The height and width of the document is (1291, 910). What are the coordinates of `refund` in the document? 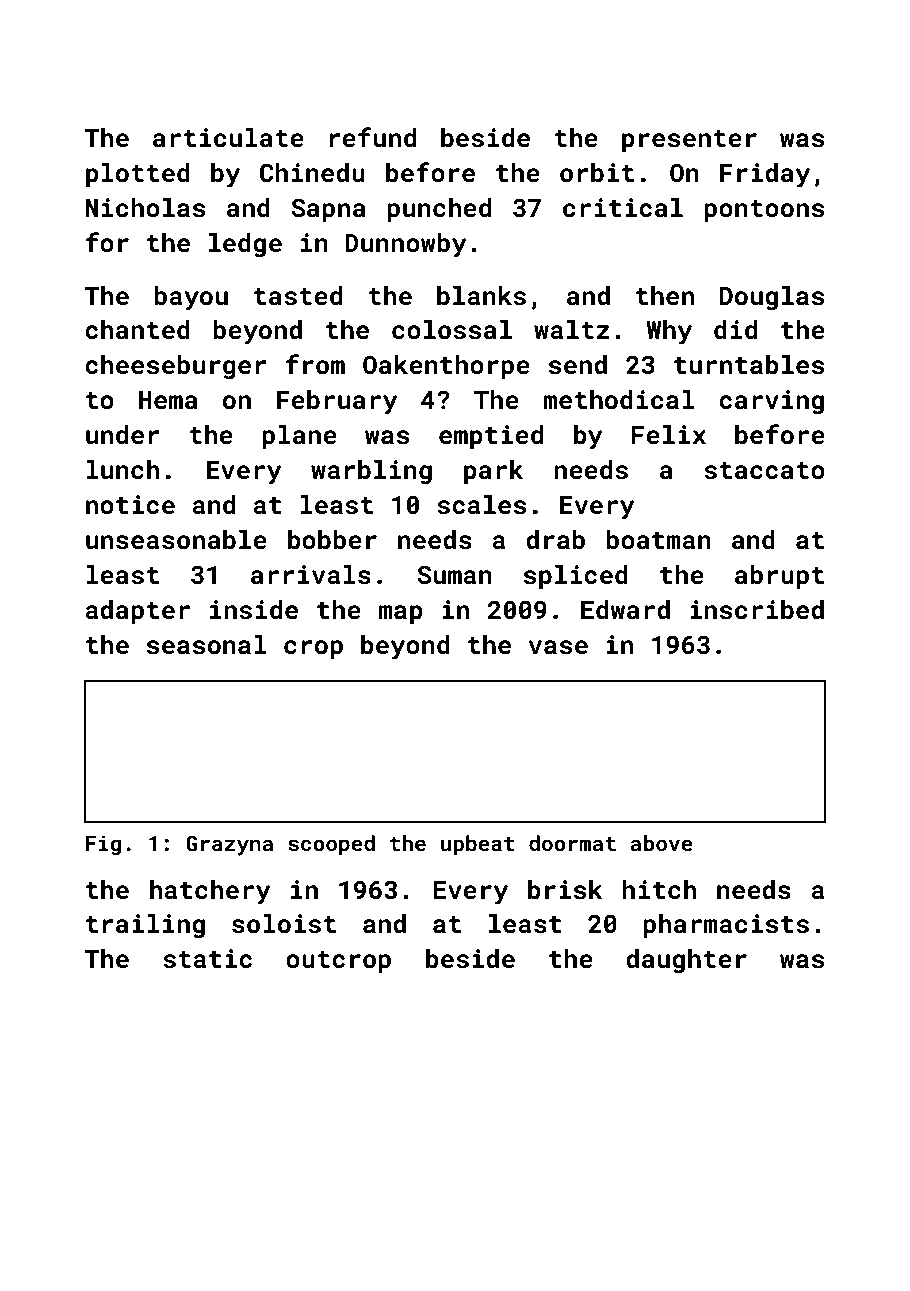 It's located at (373, 137).
